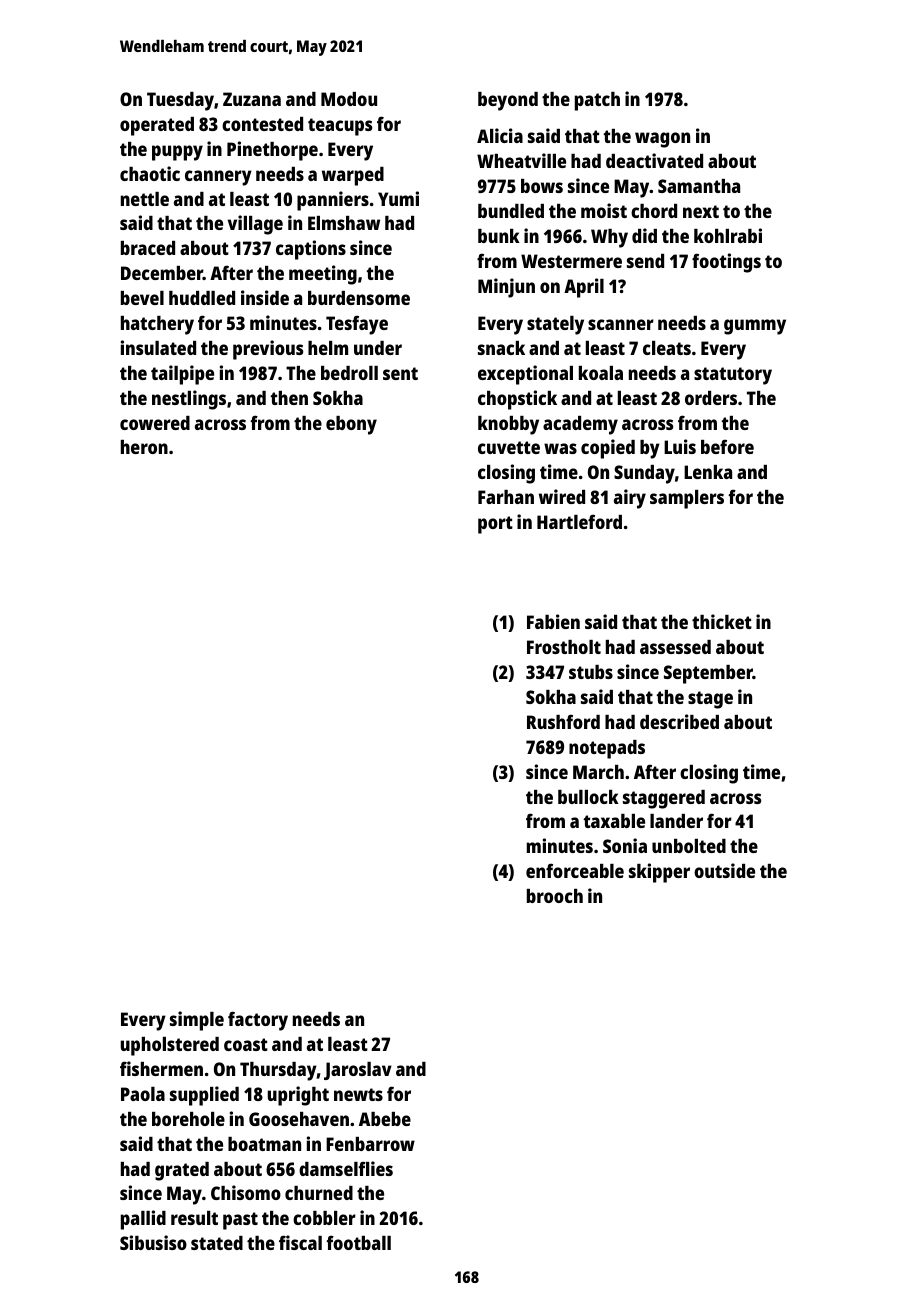 The image size is (908, 1316). I want to click on Modou, so click(349, 99).
